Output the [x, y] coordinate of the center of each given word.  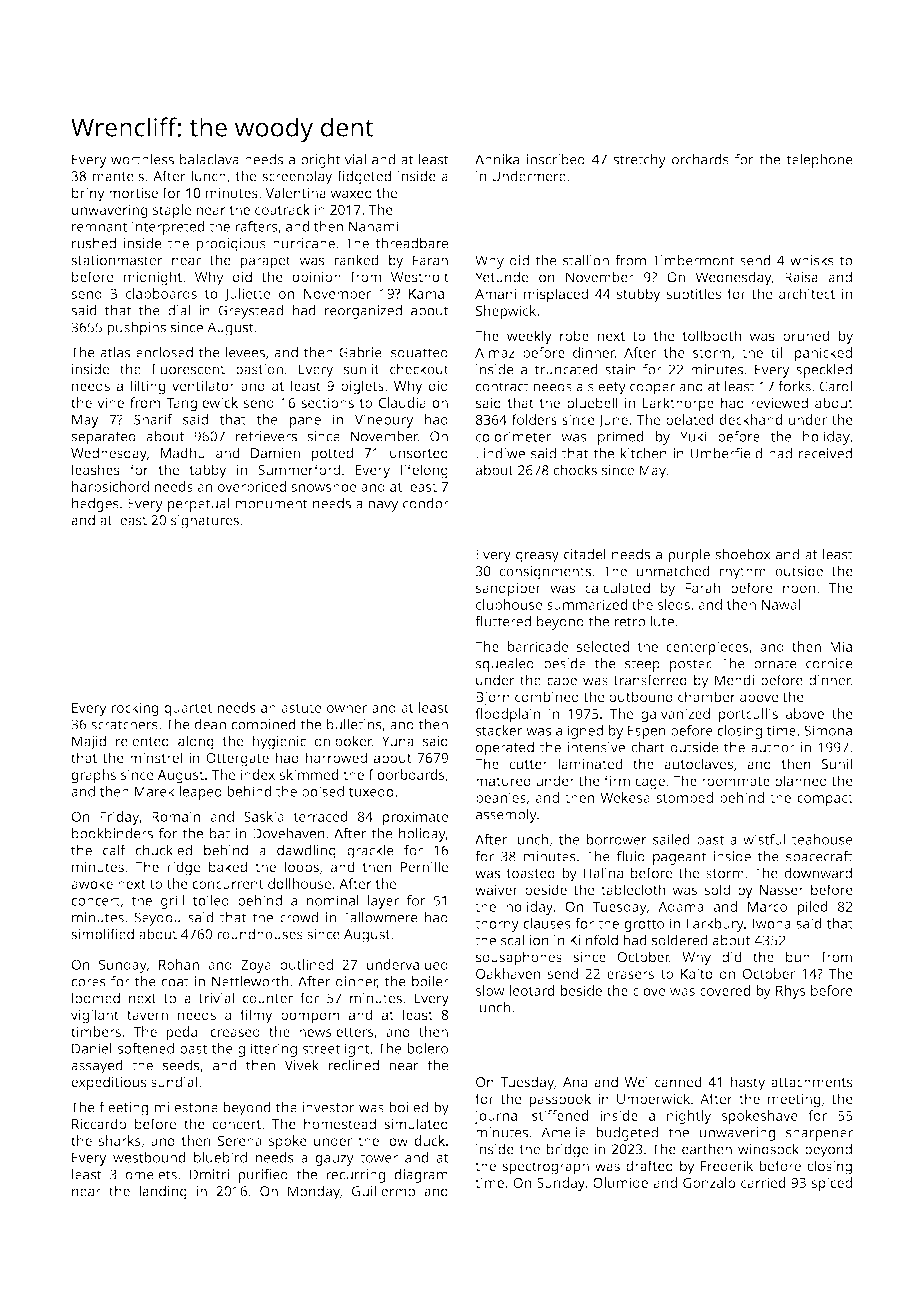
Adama [681, 906]
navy [383, 506]
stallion [586, 260]
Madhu [183, 453]
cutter [528, 765]
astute [301, 708]
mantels [118, 176]
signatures [205, 522]
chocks [575, 470]
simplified [102, 935]
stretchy [639, 161]
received [825, 453]
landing [163, 1192]
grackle [370, 851]
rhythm [742, 572]
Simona [828, 730]
